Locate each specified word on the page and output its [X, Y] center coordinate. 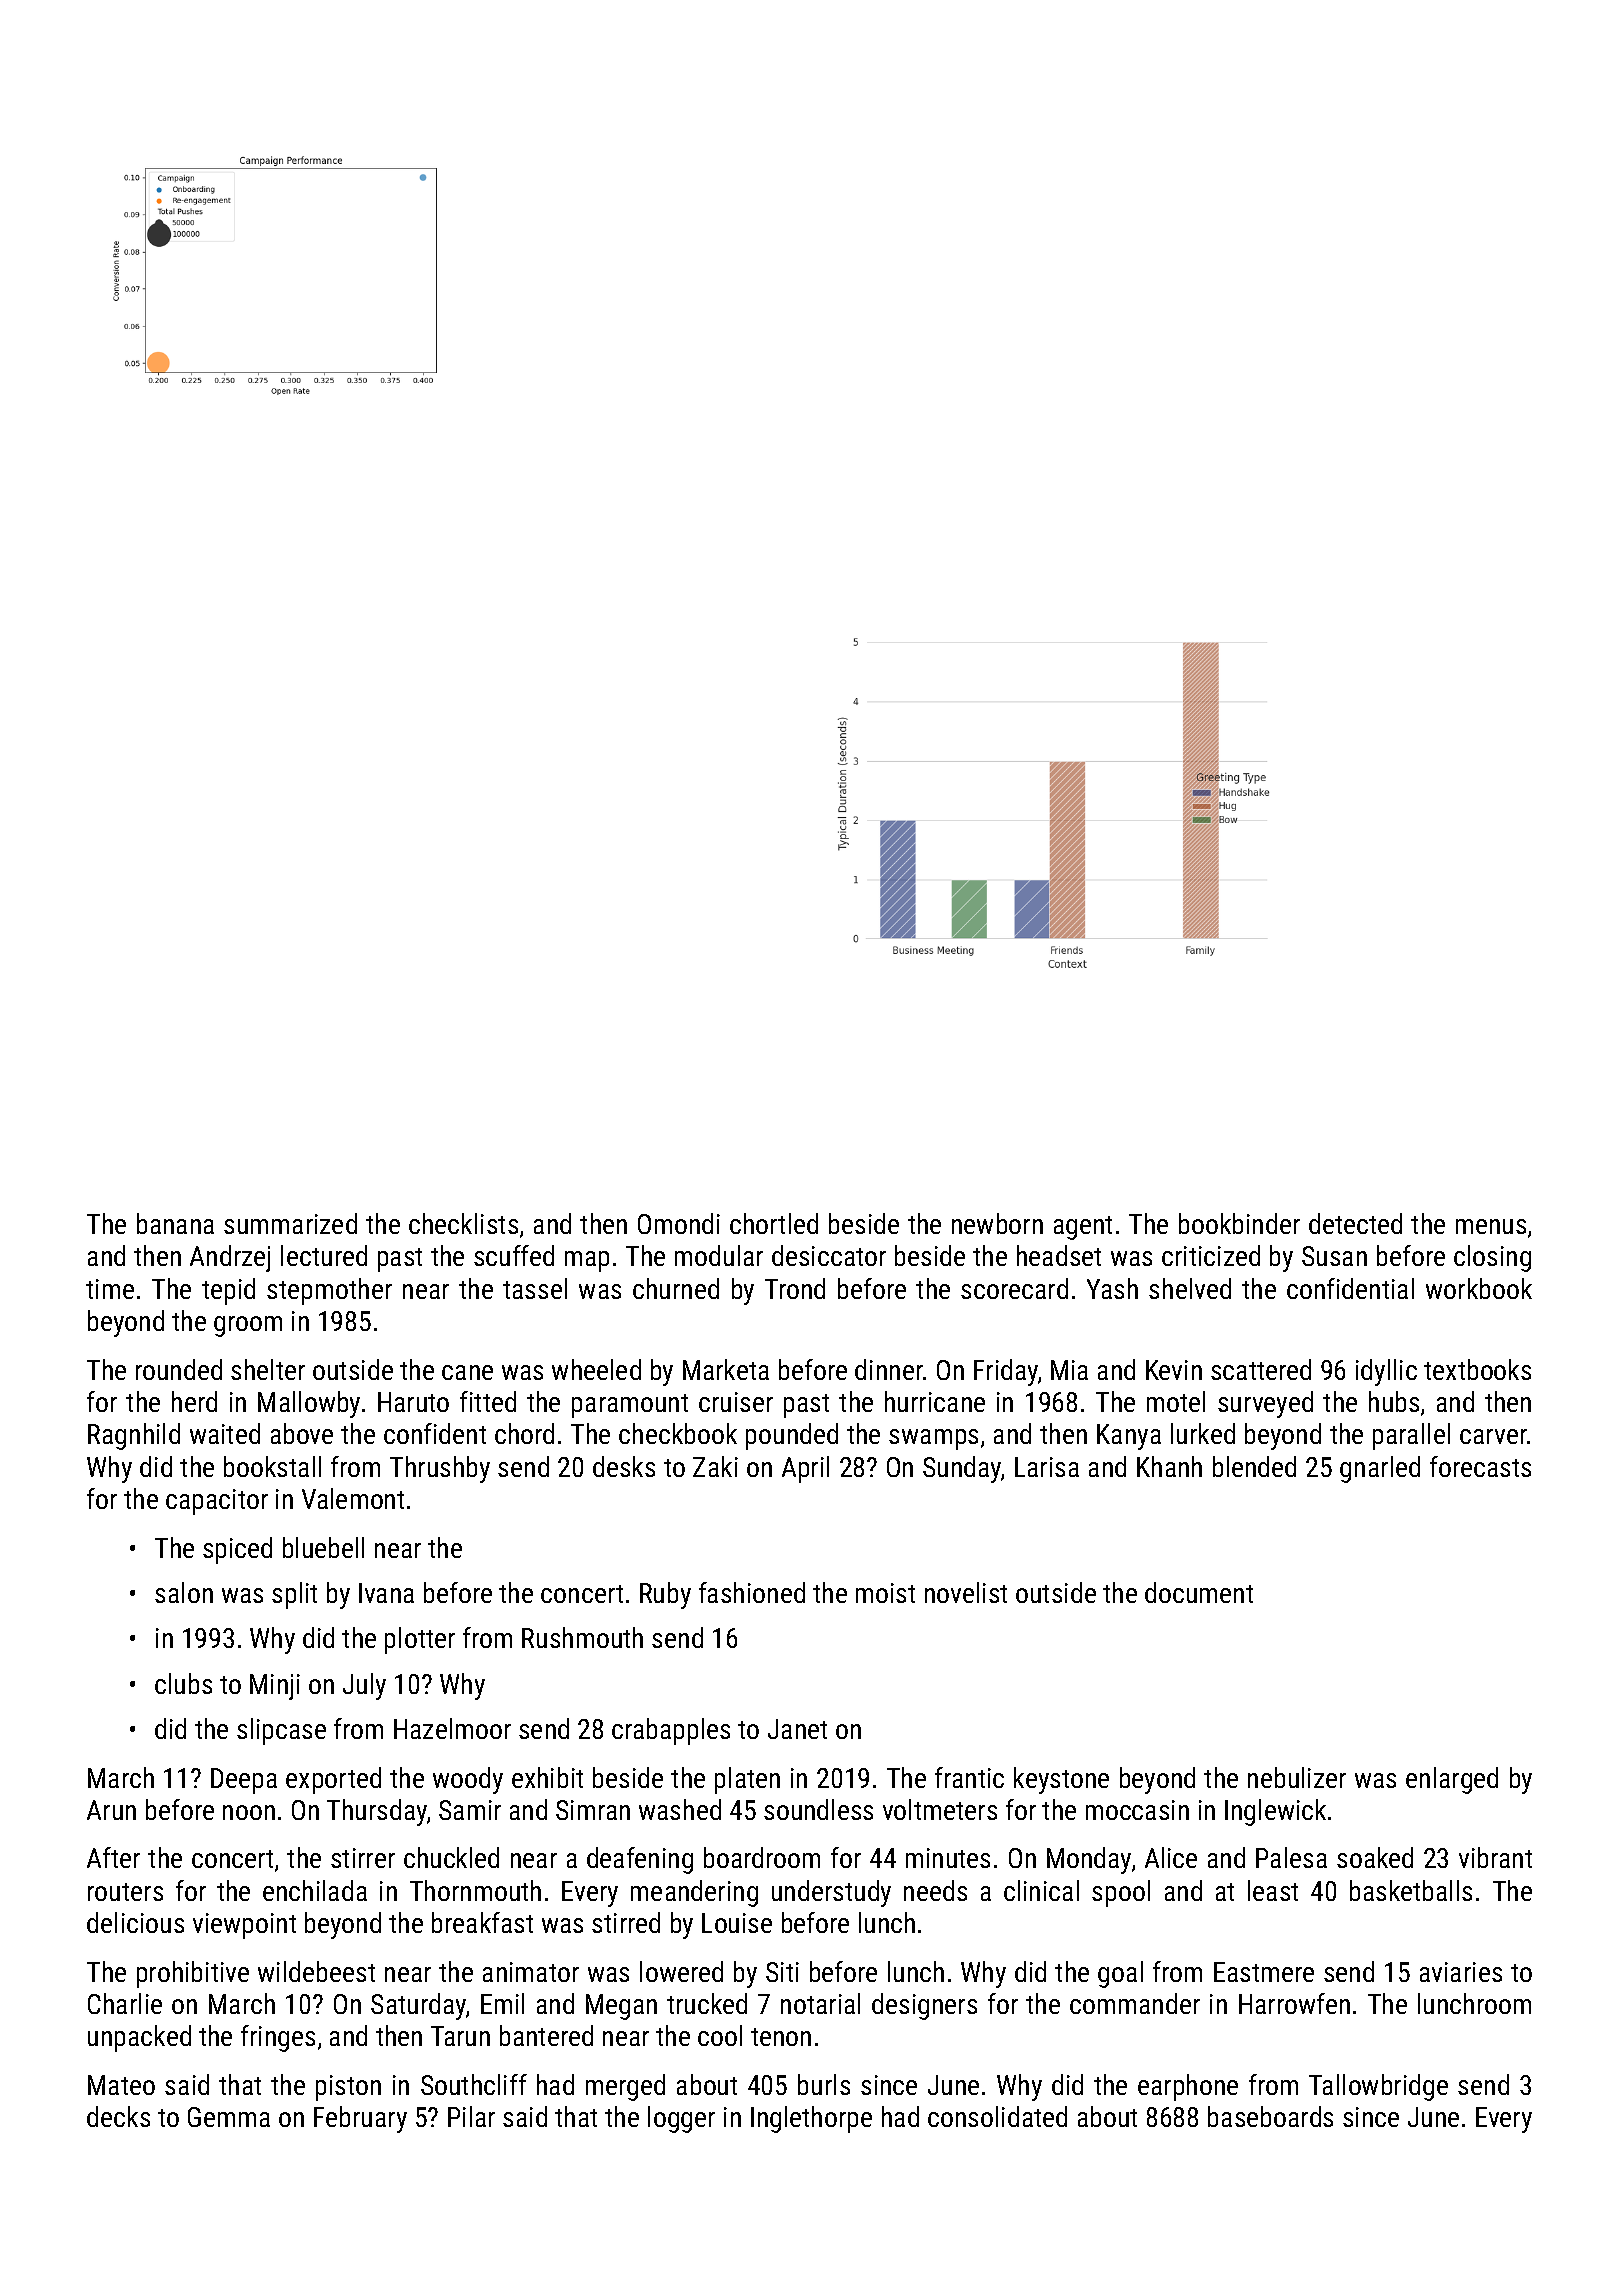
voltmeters [940, 1809]
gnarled [1380, 1469]
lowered [681, 1971]
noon [249, 1812]
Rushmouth [582, 1637]
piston [348, 2088]
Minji [275, 1687]
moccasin [1137, 1810]
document [1199, 1592]
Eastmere [1264, 1972]
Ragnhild [134, 1436]
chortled [774, 1223]
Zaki [715, 1466]
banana [175, 1223]
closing [1492, 1258]
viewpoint [244, 1926]
